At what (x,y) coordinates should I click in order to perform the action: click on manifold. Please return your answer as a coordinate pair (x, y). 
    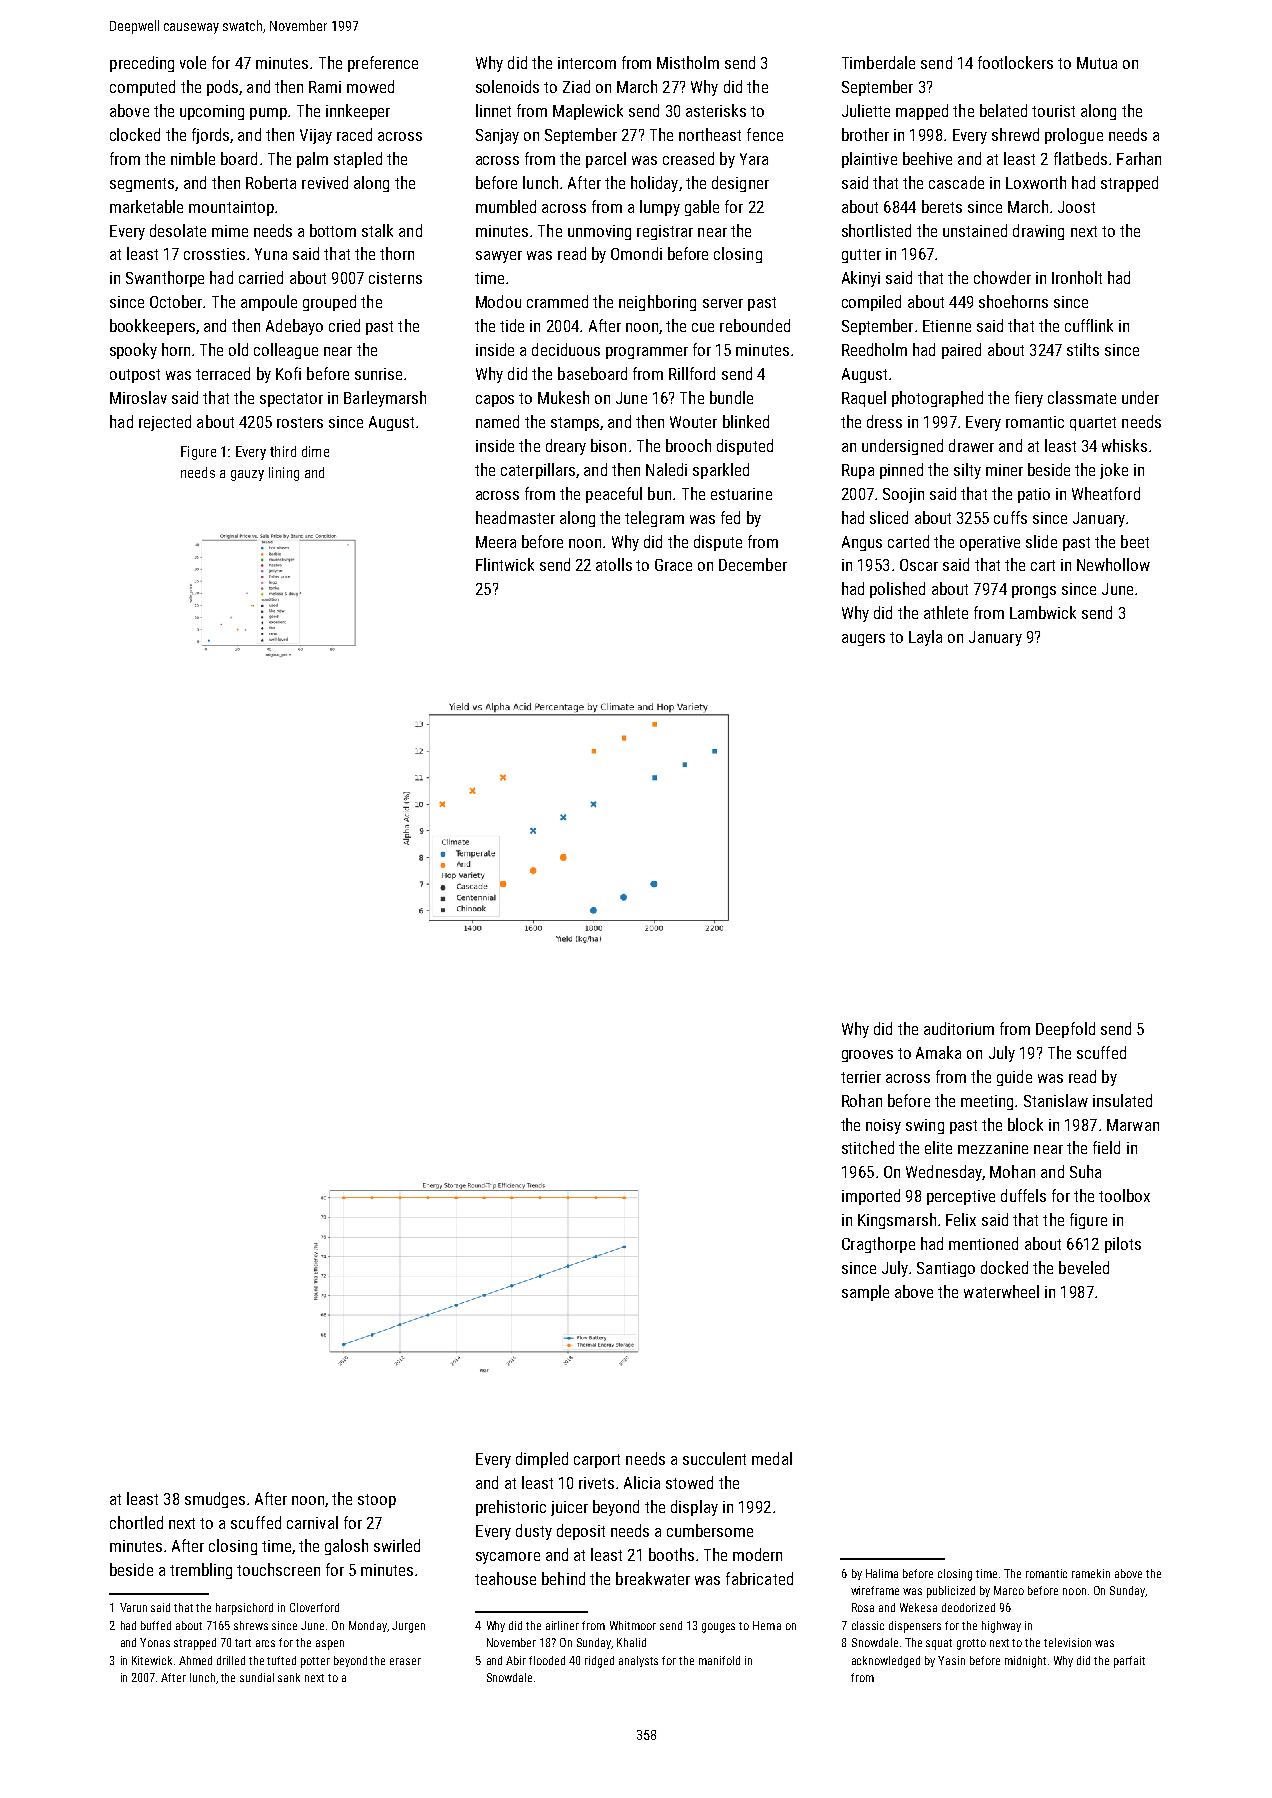
    Looking at the image, I should click on (719, 1660).
